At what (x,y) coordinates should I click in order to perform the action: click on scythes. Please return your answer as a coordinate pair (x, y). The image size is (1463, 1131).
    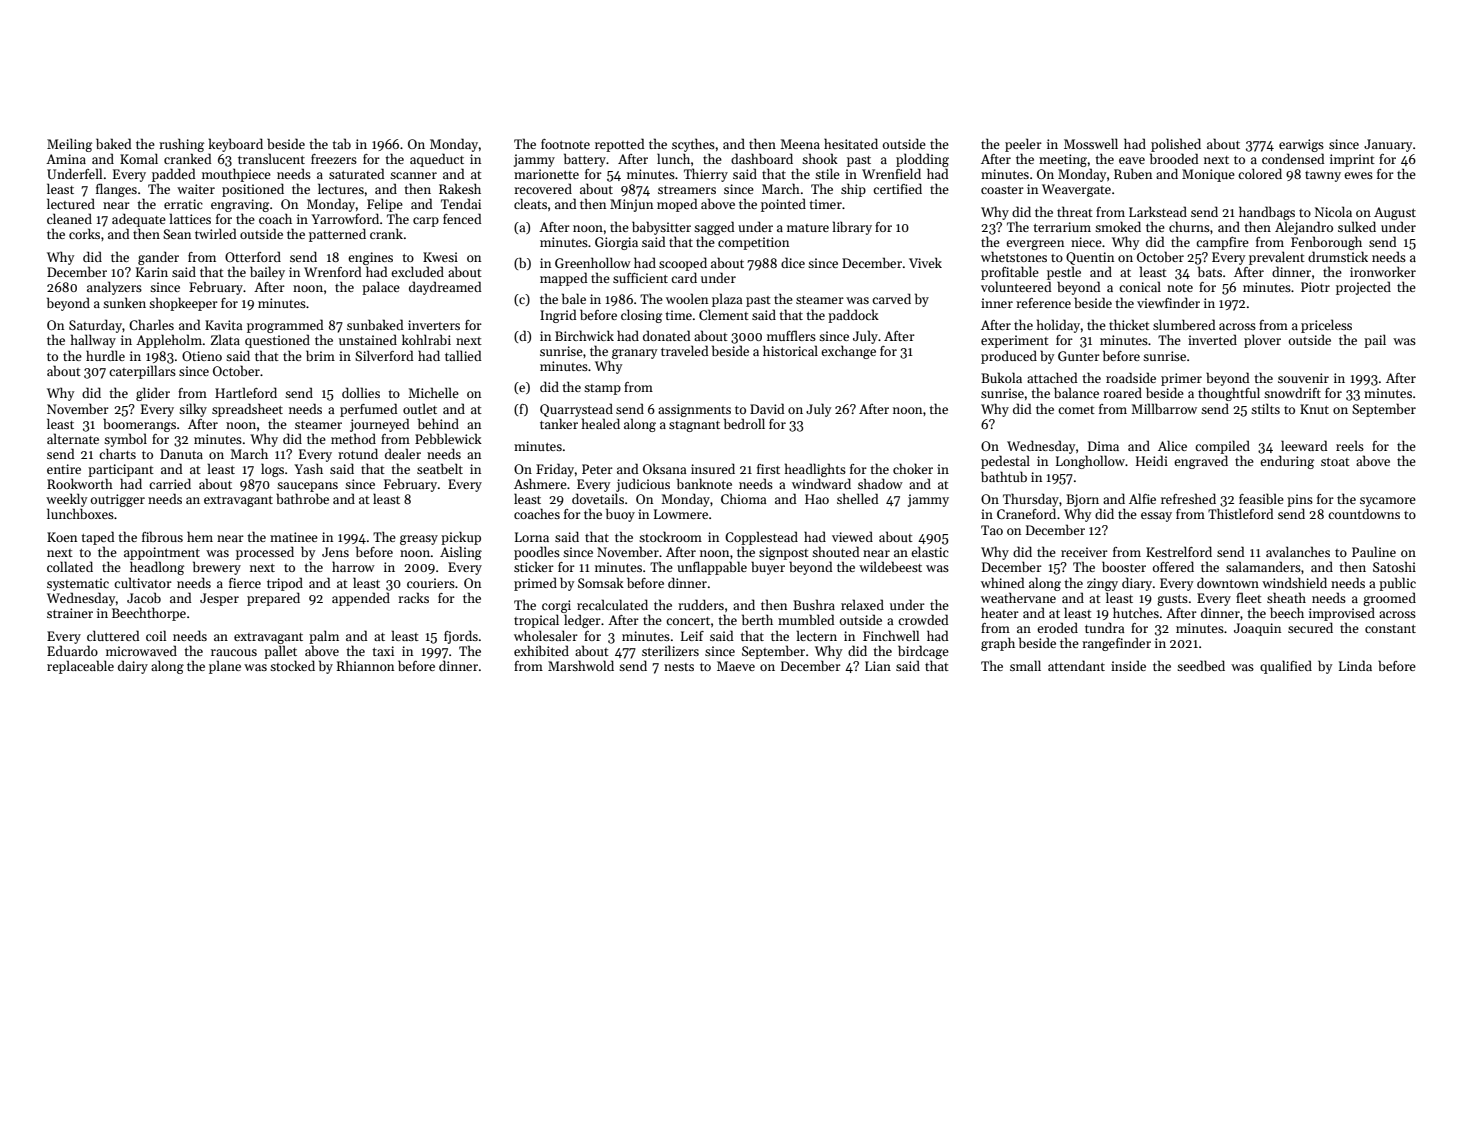
    Looking at the image, I should click on (693, 145).
